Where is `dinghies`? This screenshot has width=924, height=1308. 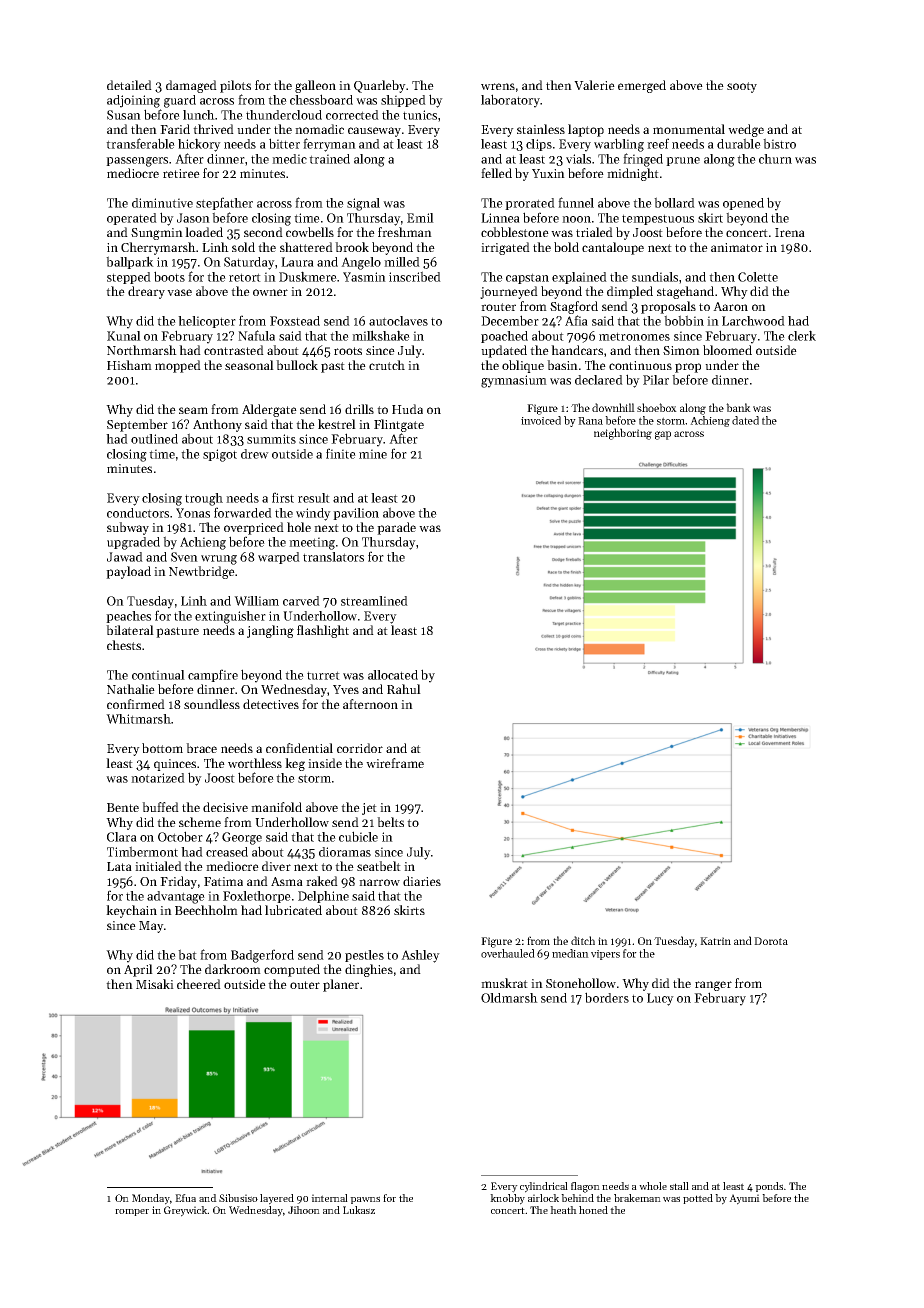 dinghies is located at coordinates (369, 970).
